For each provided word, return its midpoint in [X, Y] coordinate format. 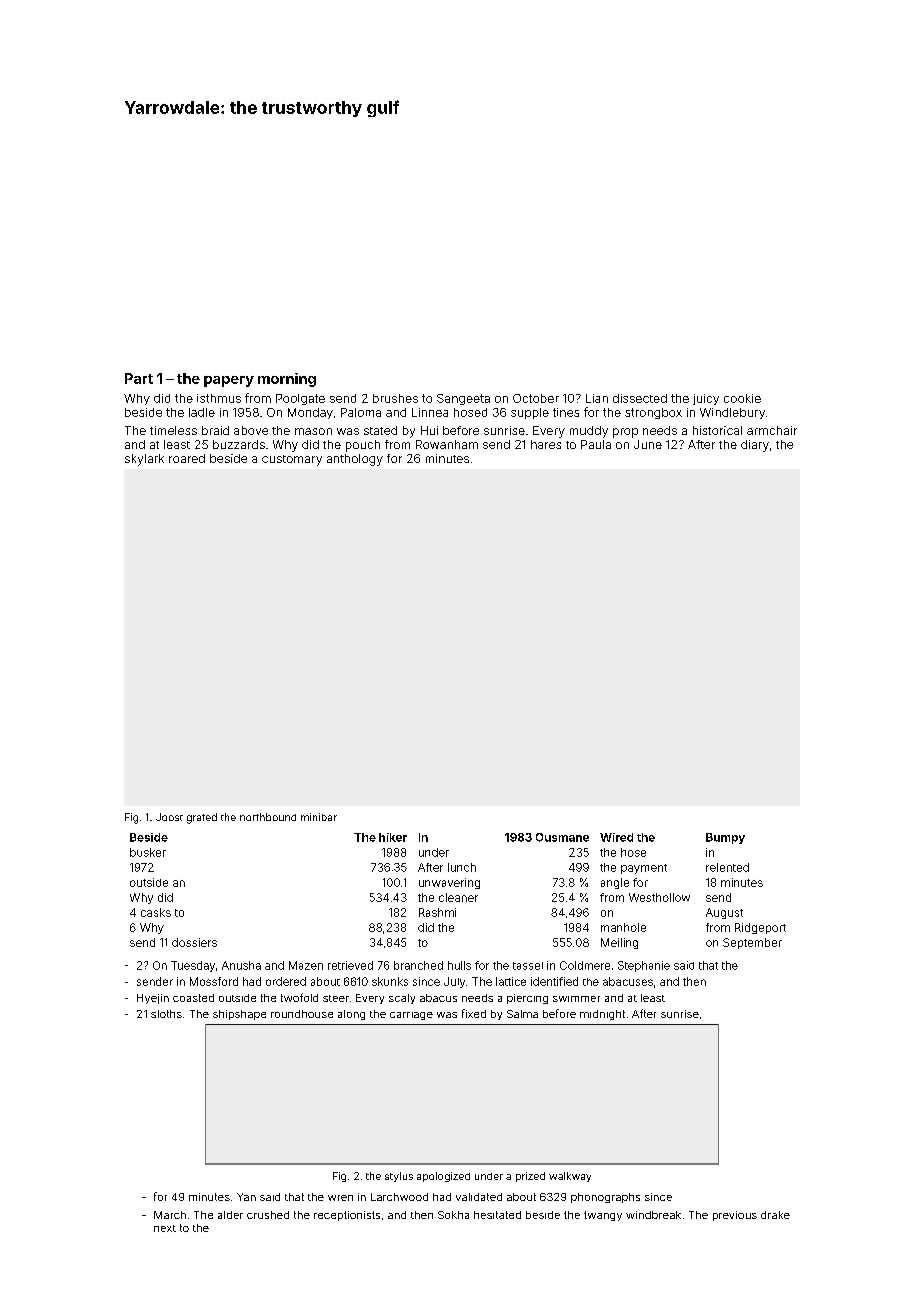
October [536, 398]
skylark [144, 460]
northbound [268, 817]
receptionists [347, 1216]
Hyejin [153, 999]
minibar [319, 817]
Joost [169, 817]
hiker [393, 837]
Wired [616, 837]
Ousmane [562, 837]
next [165, 1228]
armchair [772, 430]
